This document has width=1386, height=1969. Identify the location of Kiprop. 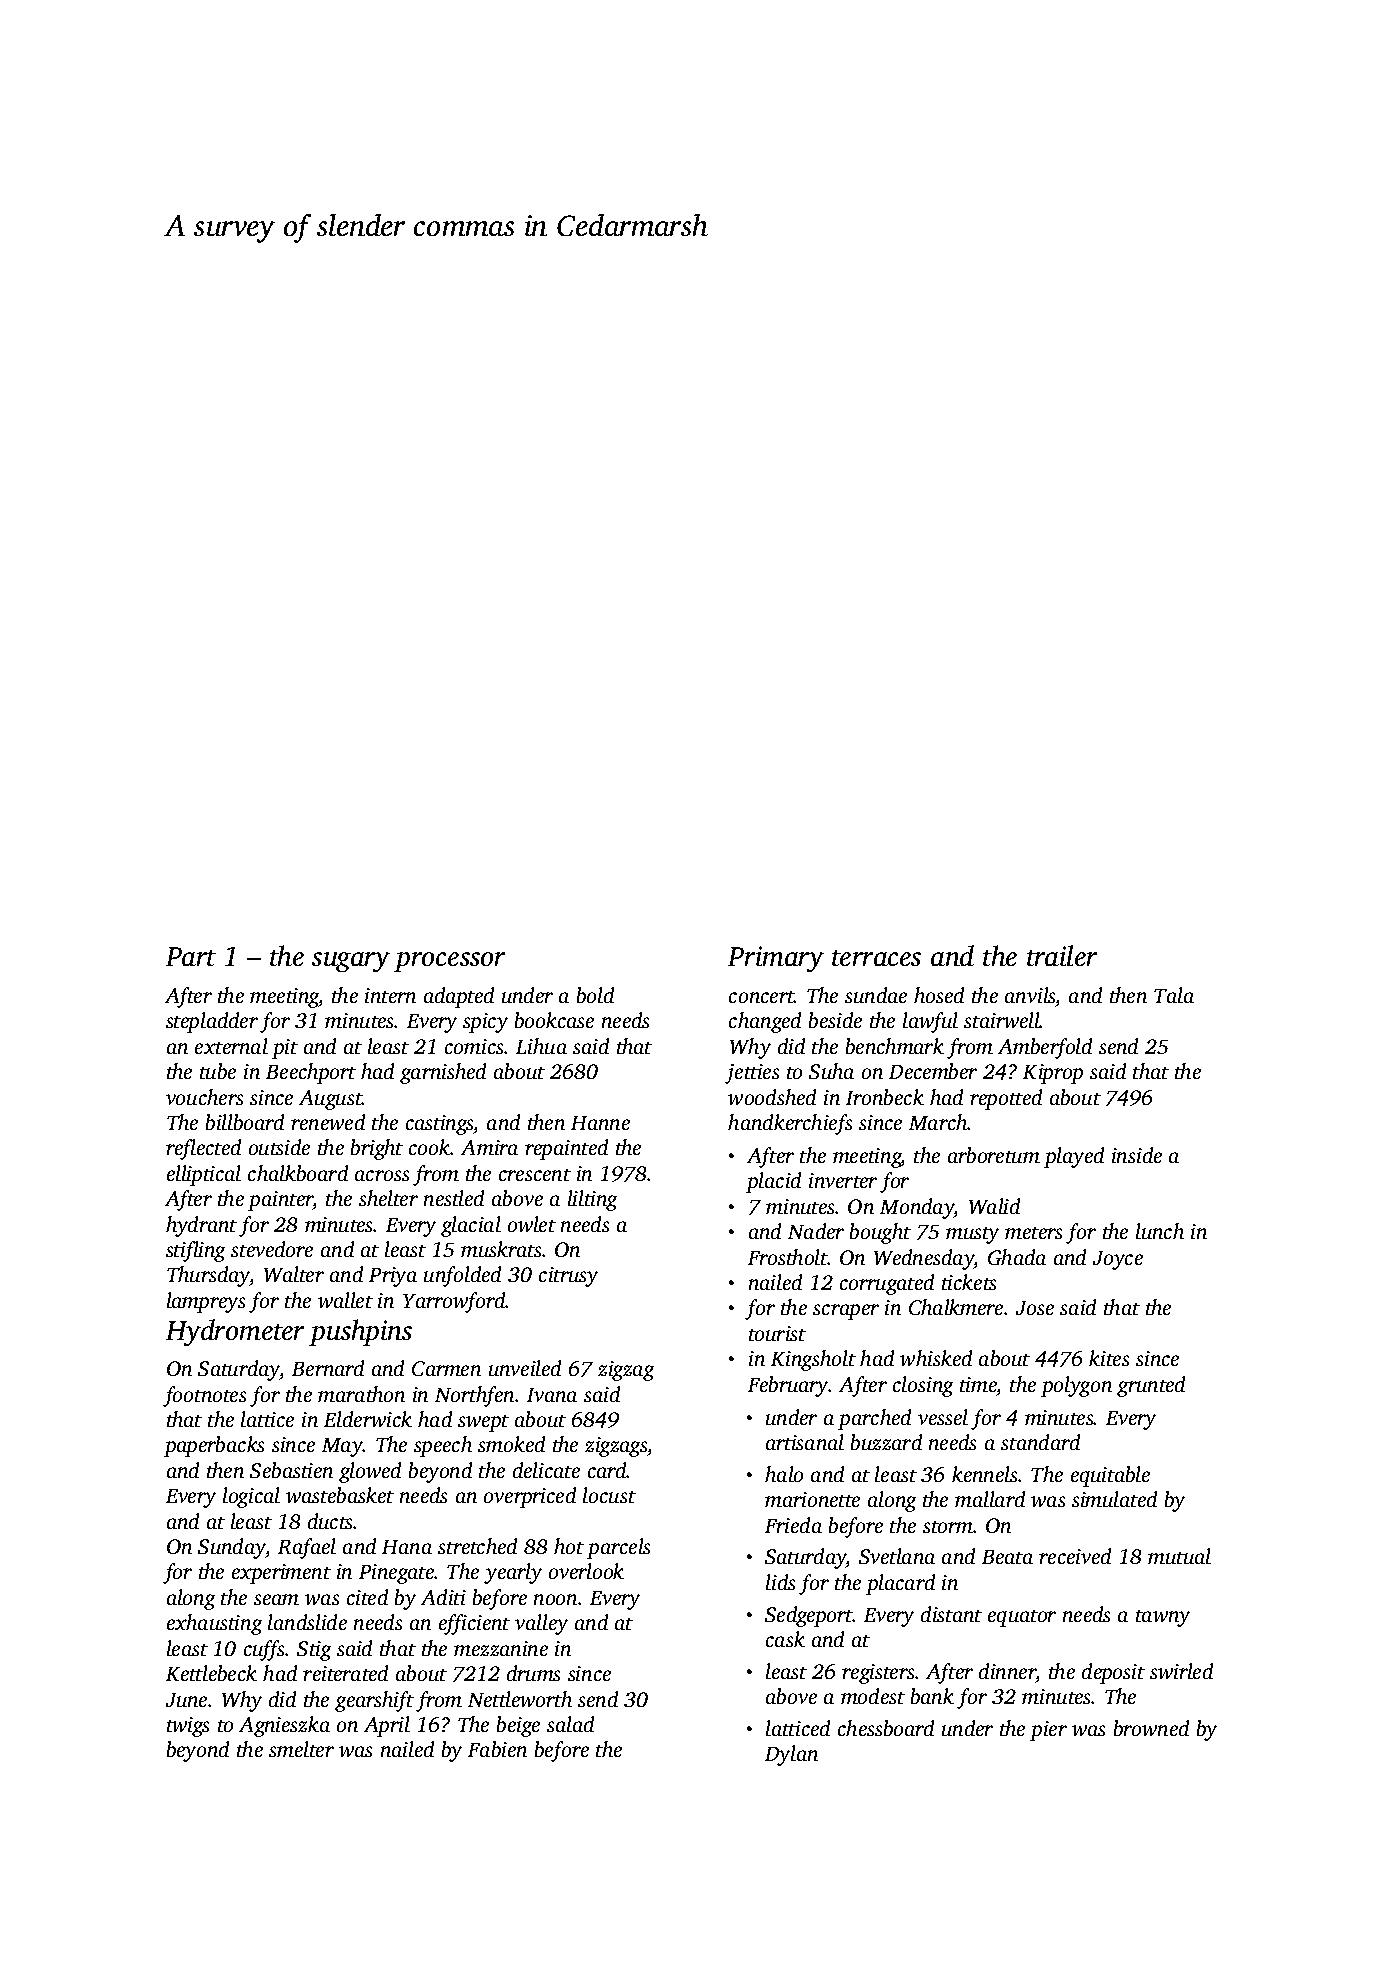
(1053, 1074).
